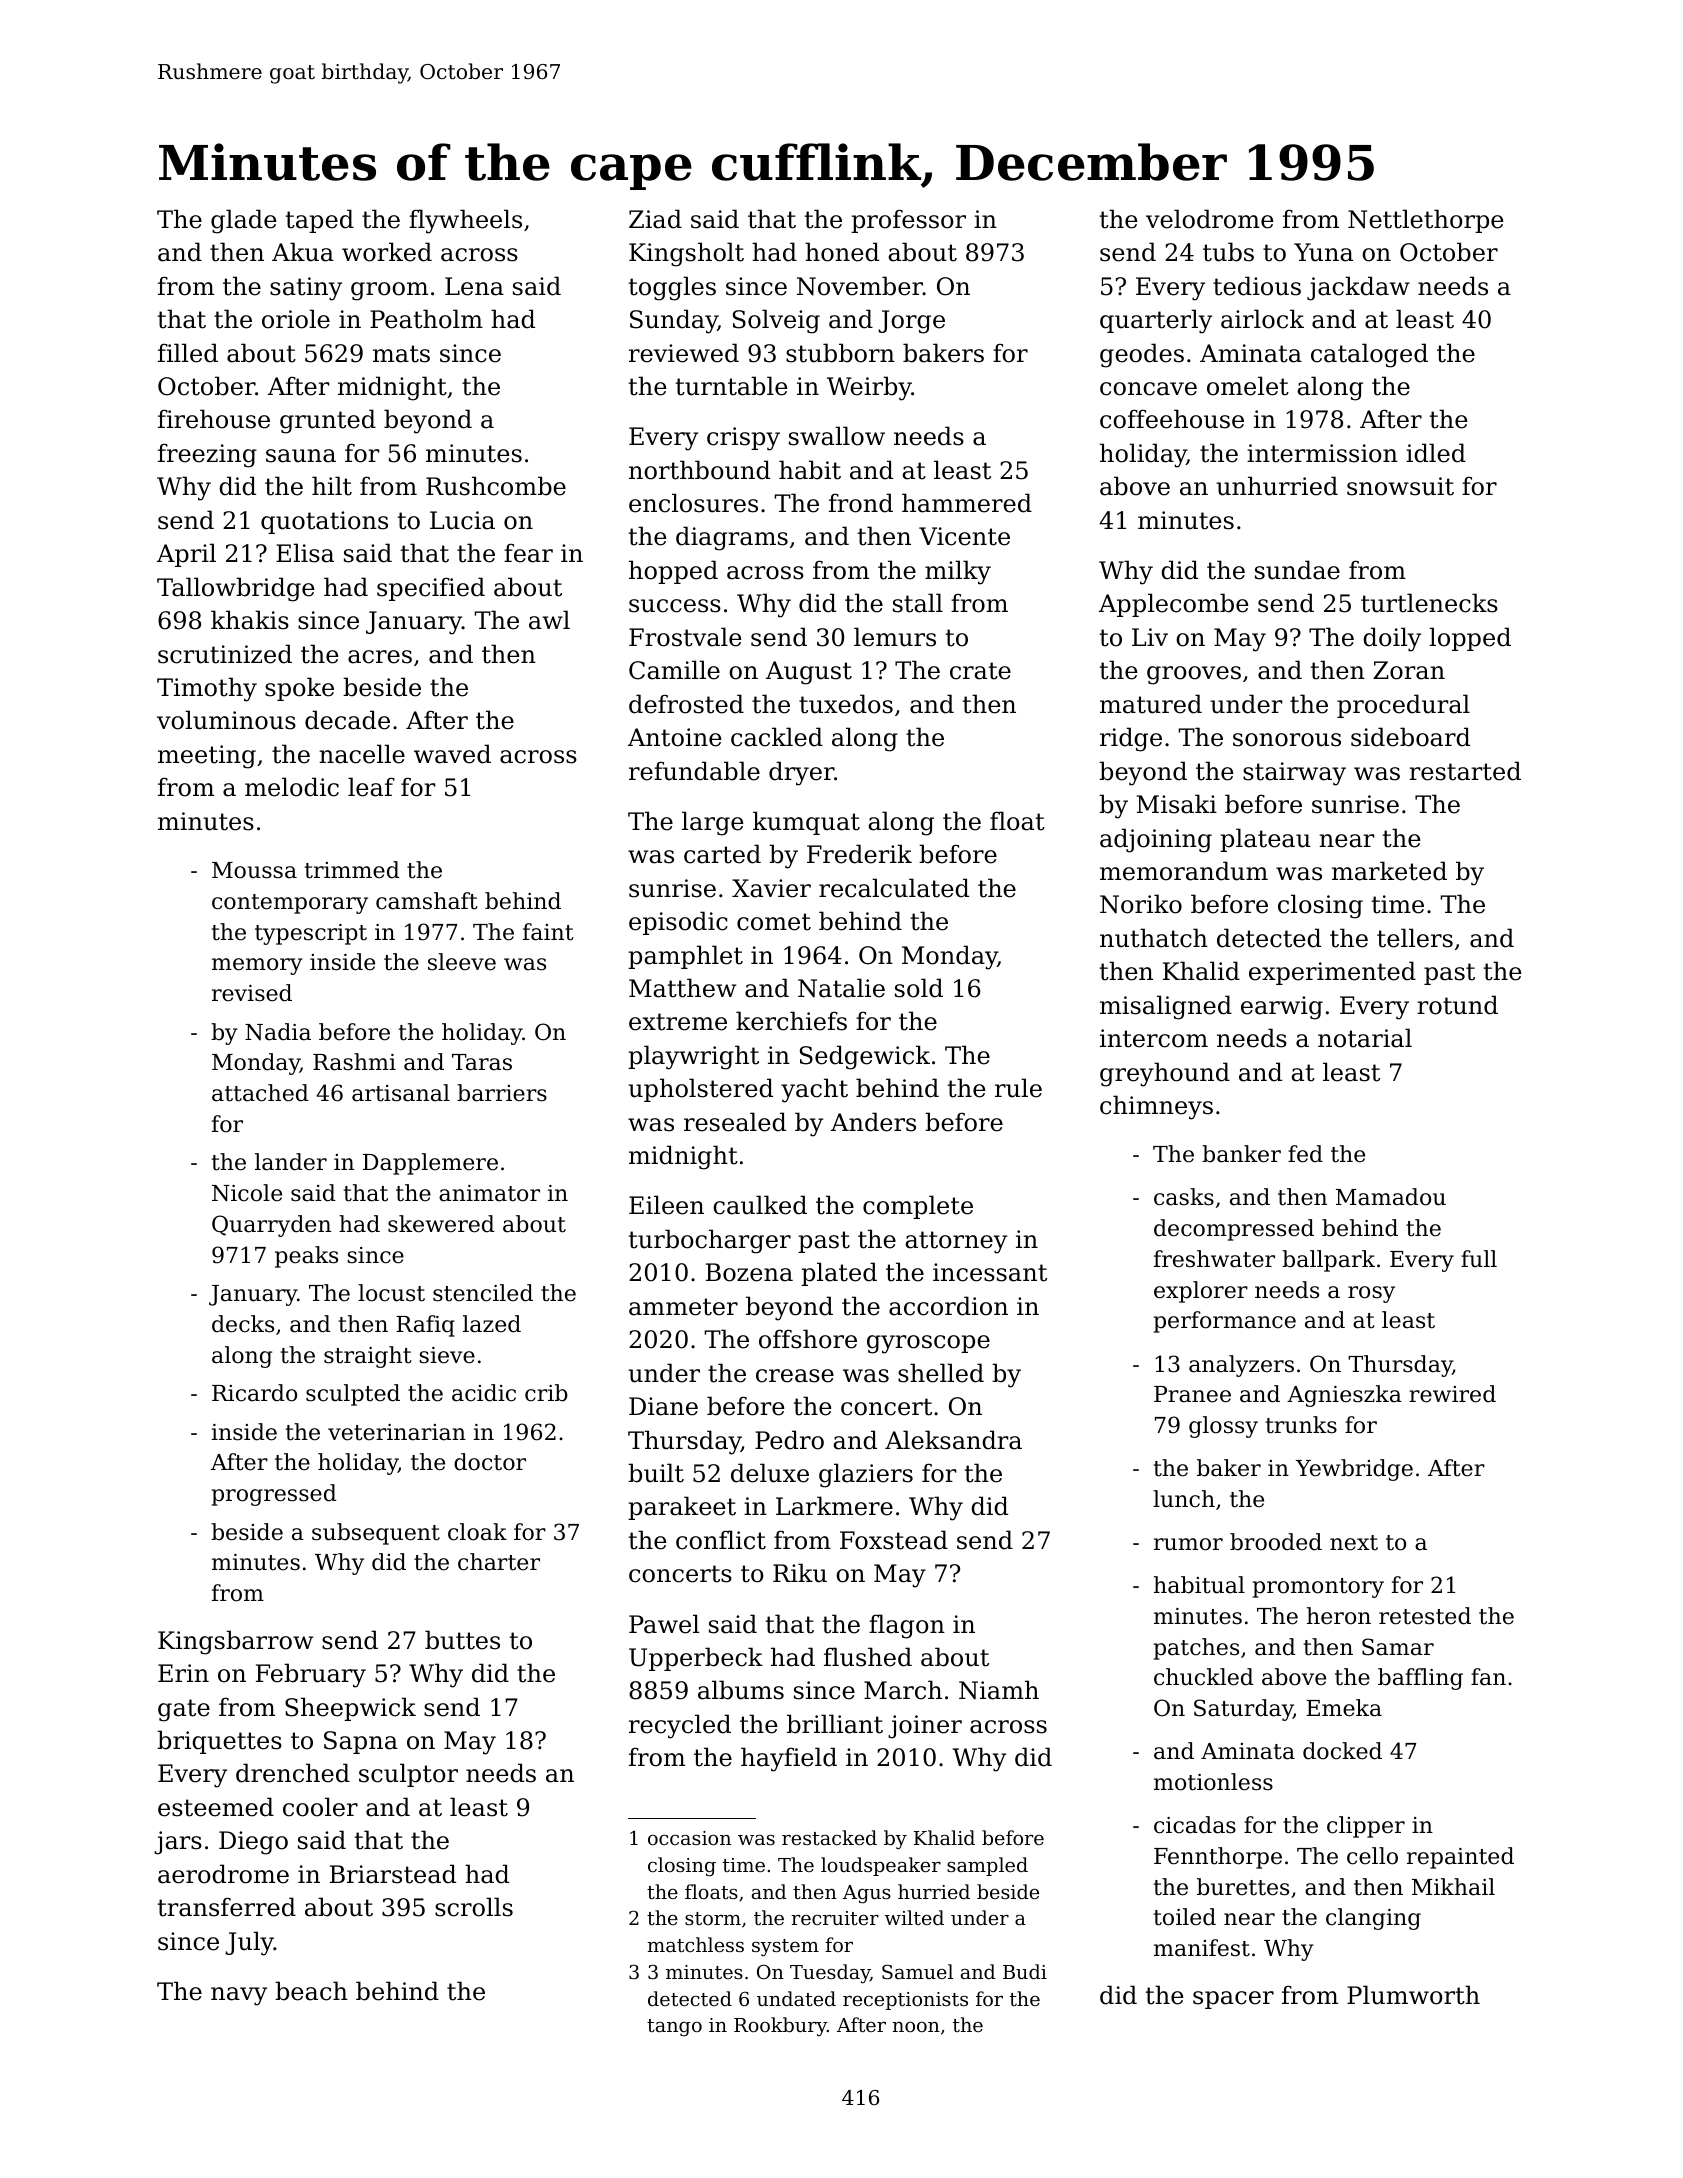 Image resolution: width=1683 pixels, height=2178 pixels. What do you see at coordinates (916, 2027) in the screenshot?
I see `noon` at bounding box center [916, 2027].
